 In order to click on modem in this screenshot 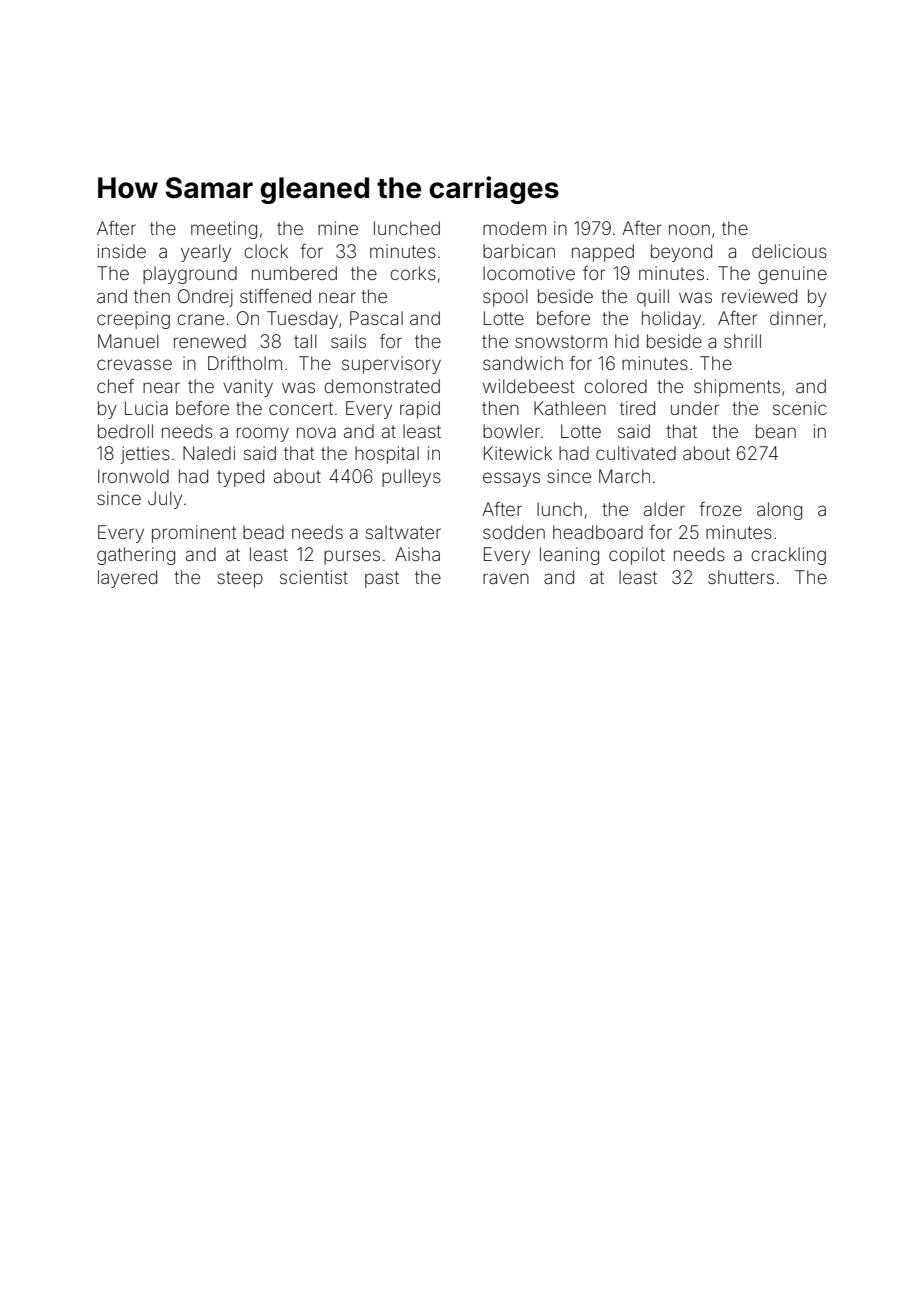, I will do `click(514, 228)`.
